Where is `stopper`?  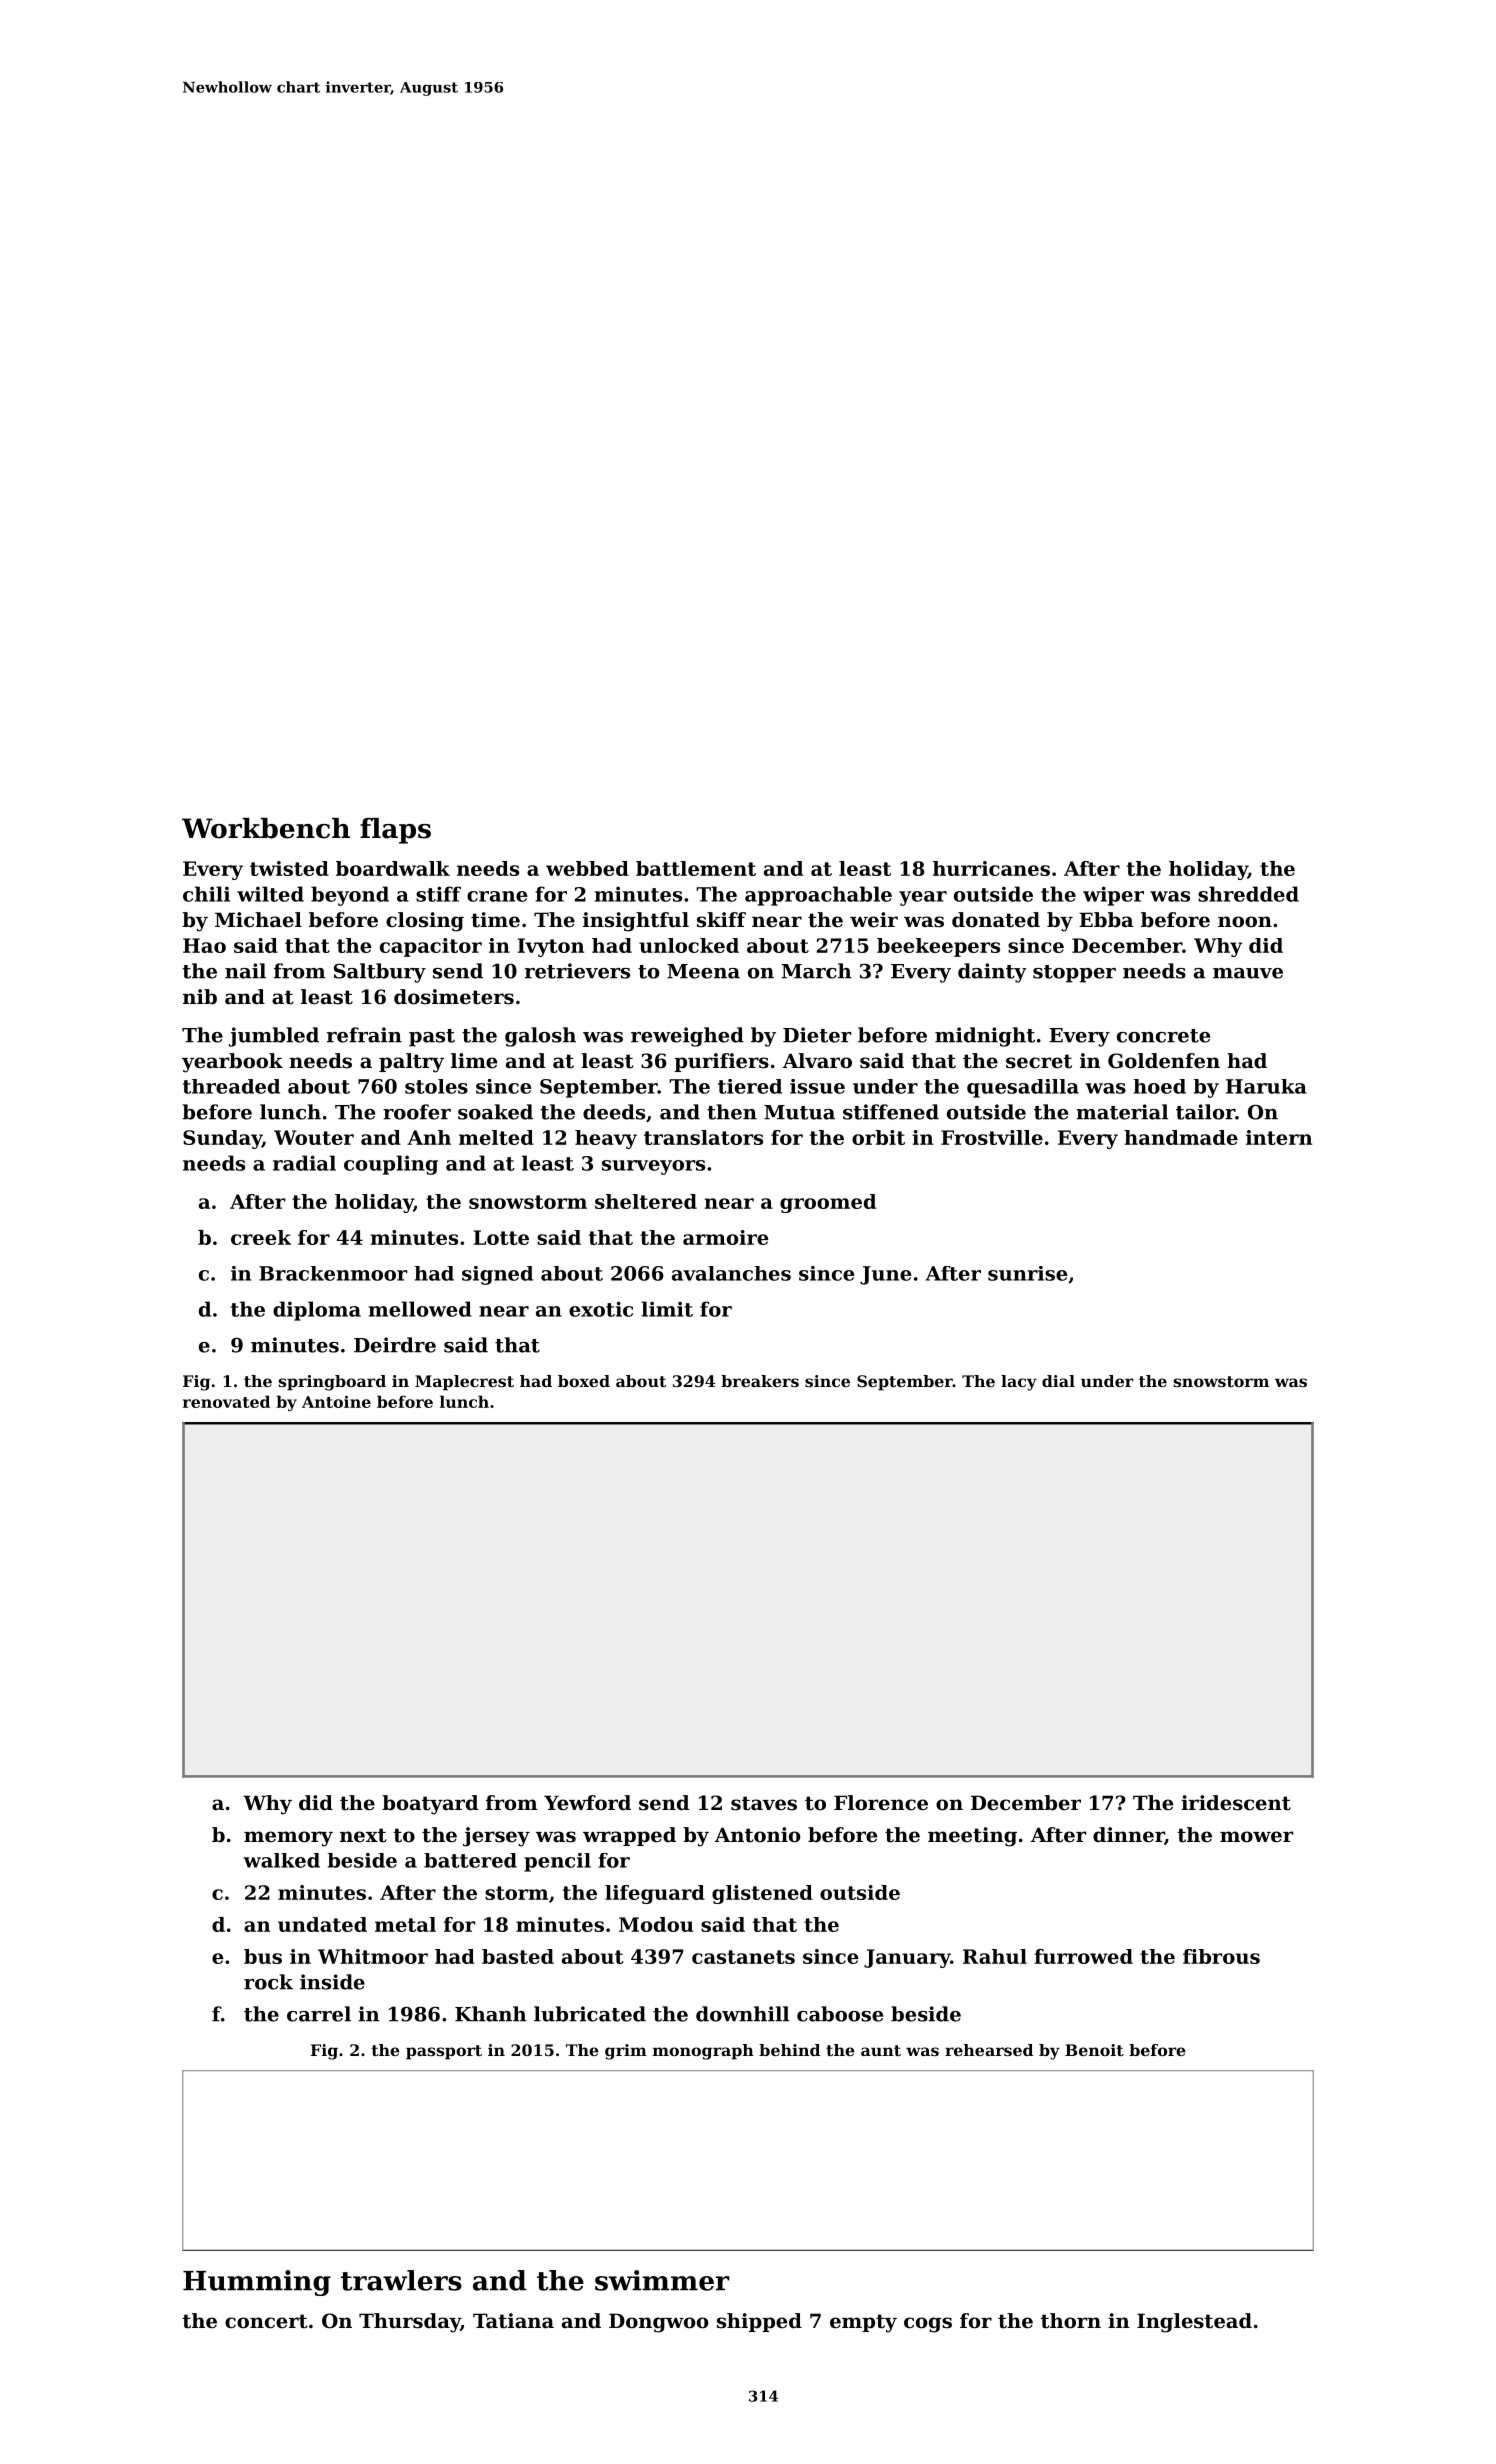
stopper is located at coordinates (1074, 974).
